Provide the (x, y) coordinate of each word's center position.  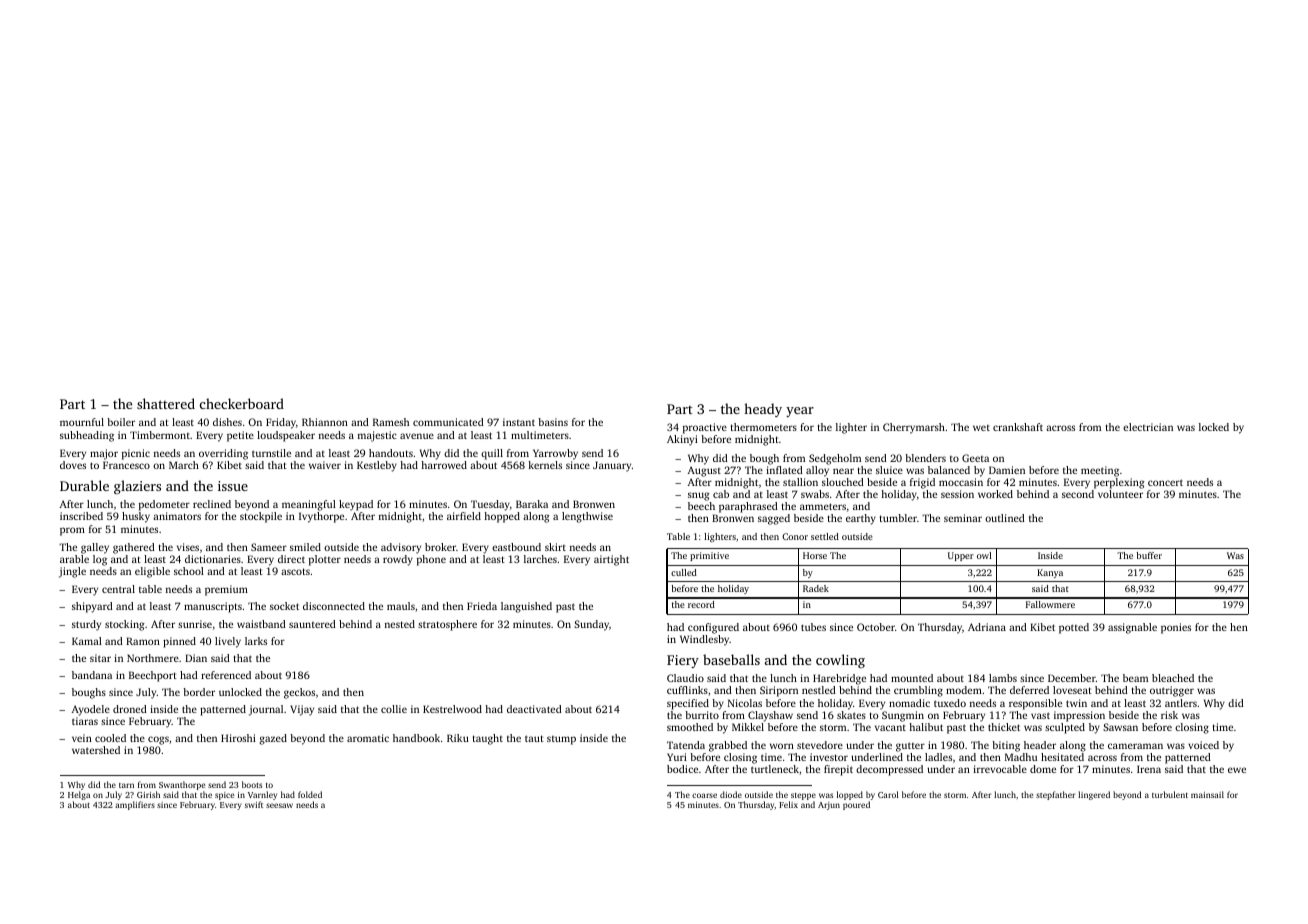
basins (553, 422)
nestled (819, 690)
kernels (545, 465)
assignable (1132, 628)
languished (526, 607)
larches (540, 559)
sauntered (312, 624)
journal (266, 710)
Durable (84, 485)
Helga (79, 795)
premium (226, 590)
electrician (1148, 427)
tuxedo (950, 703)
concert (1165, 482)
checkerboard (242, 403)
